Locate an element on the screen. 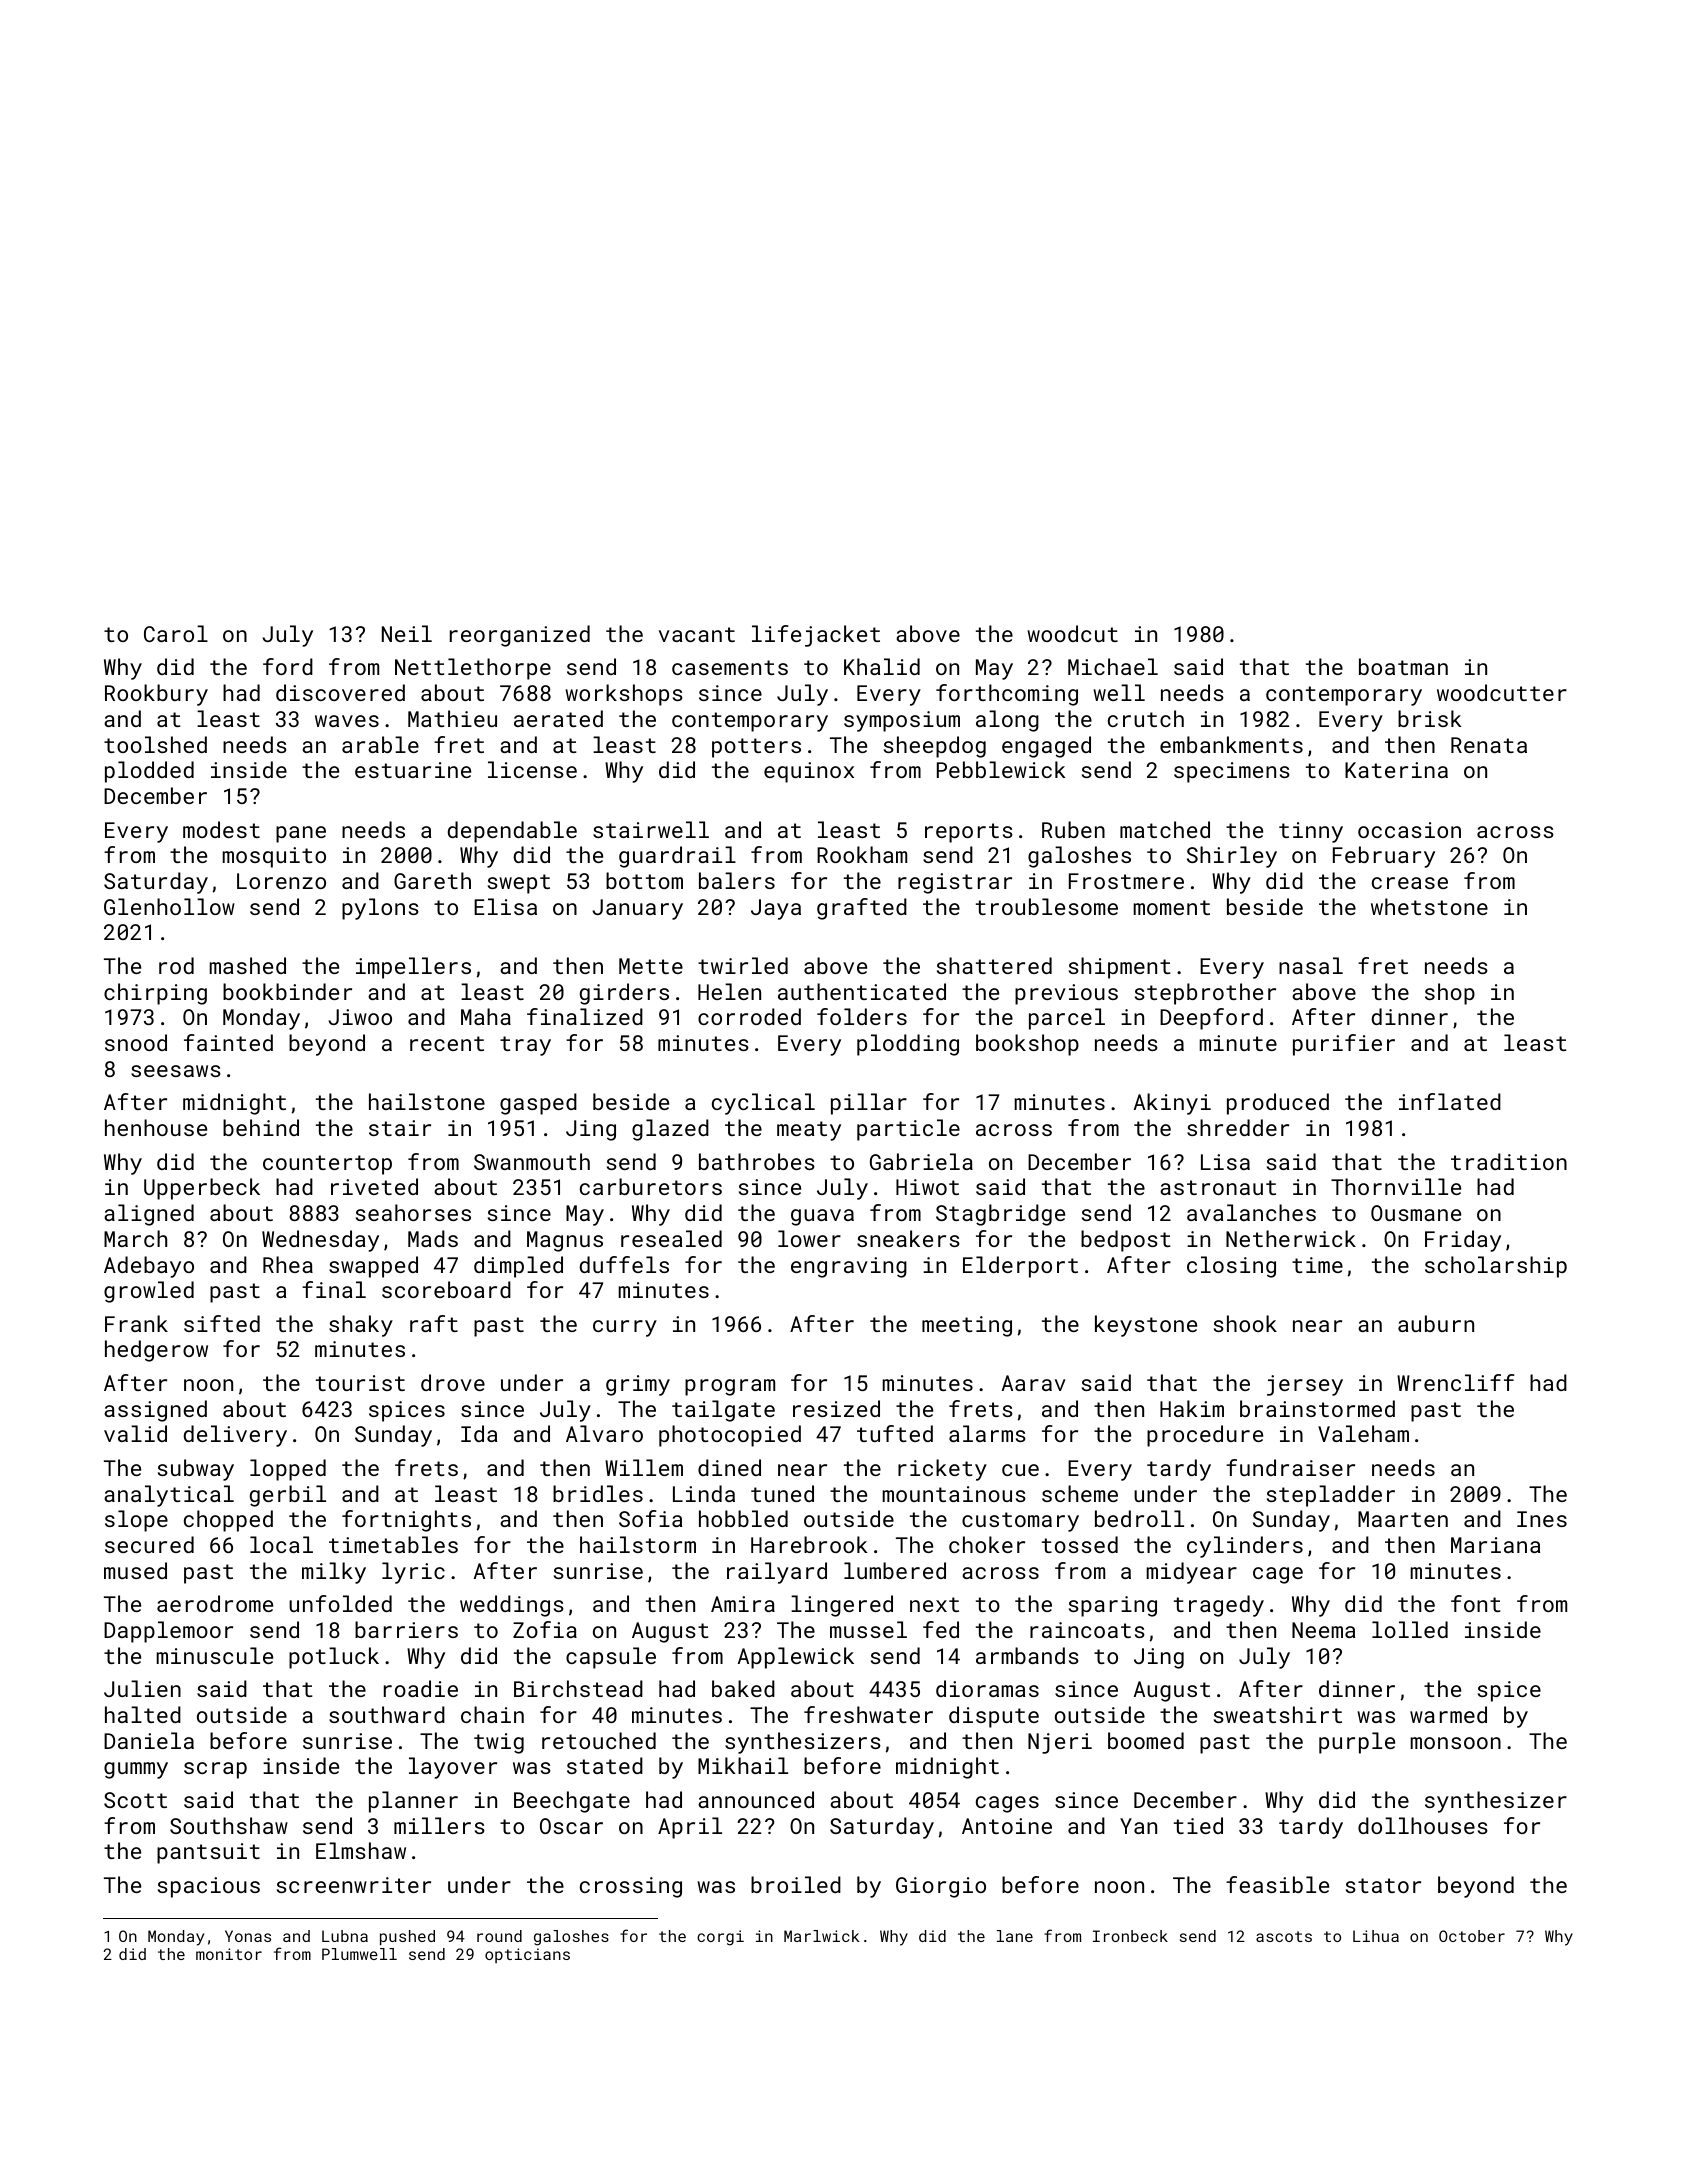 Image resolution: width=1683 pixels, height=2178 pixels. moment is located at coordinates (1172, 907).
